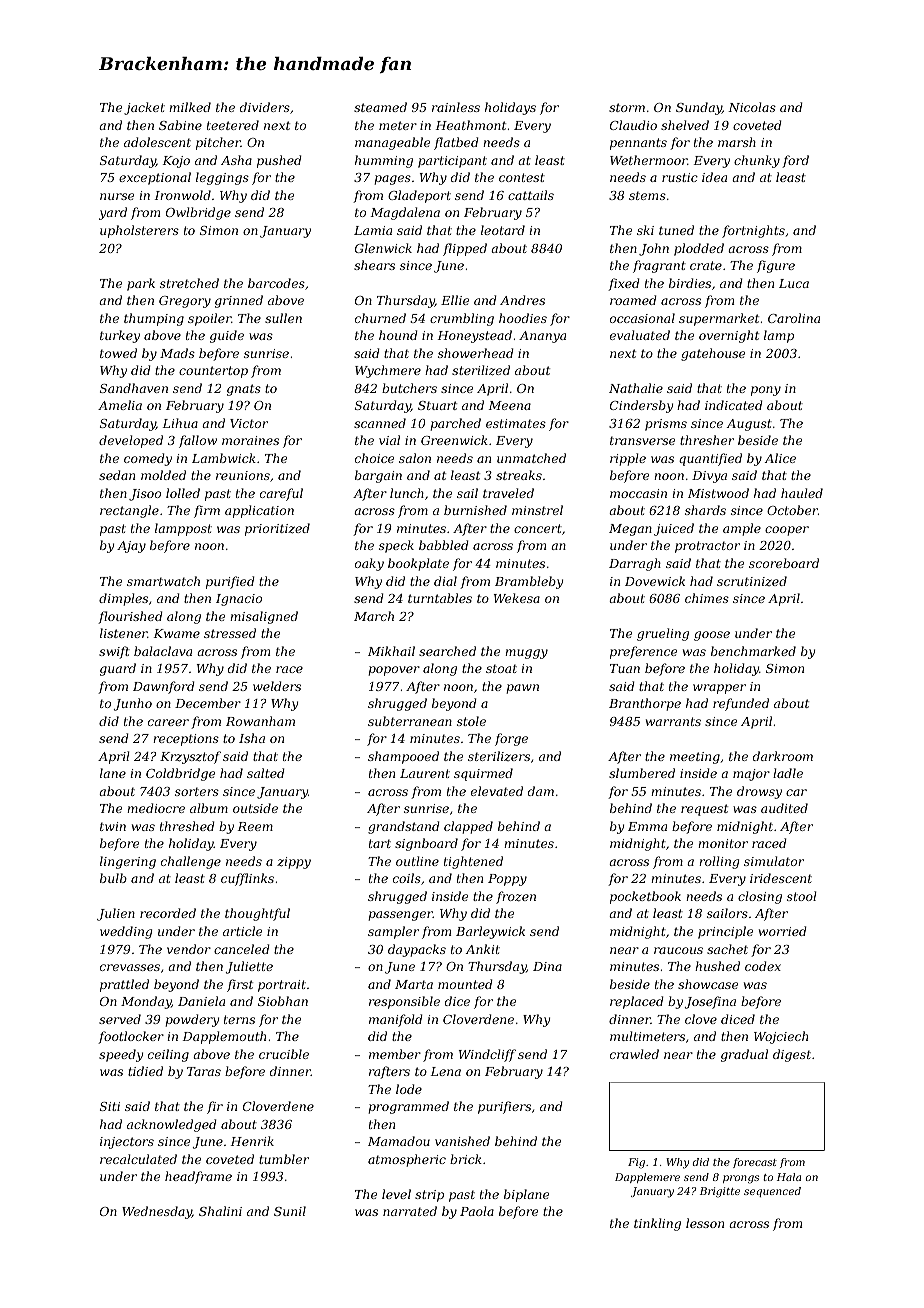  Describe the element at coordinates (763, 966) in the document. I see `codex` at that location.
